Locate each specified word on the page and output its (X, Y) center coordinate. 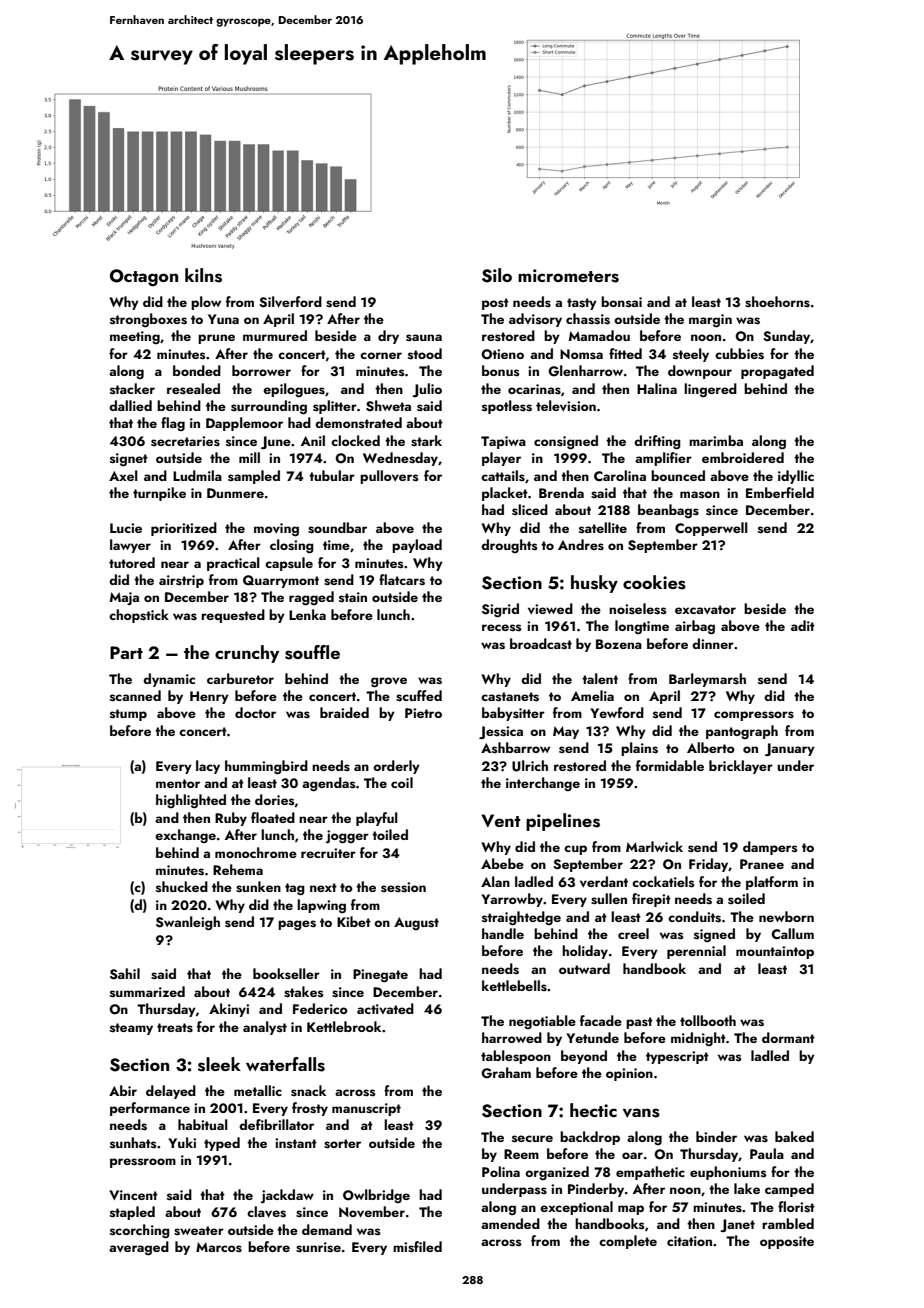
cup (575, 850)
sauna (424, 338)
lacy (208, 767)
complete (628, 1242)
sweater (199, 1231)
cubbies (739, 354)
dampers (770, 848)
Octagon (144, 277)
